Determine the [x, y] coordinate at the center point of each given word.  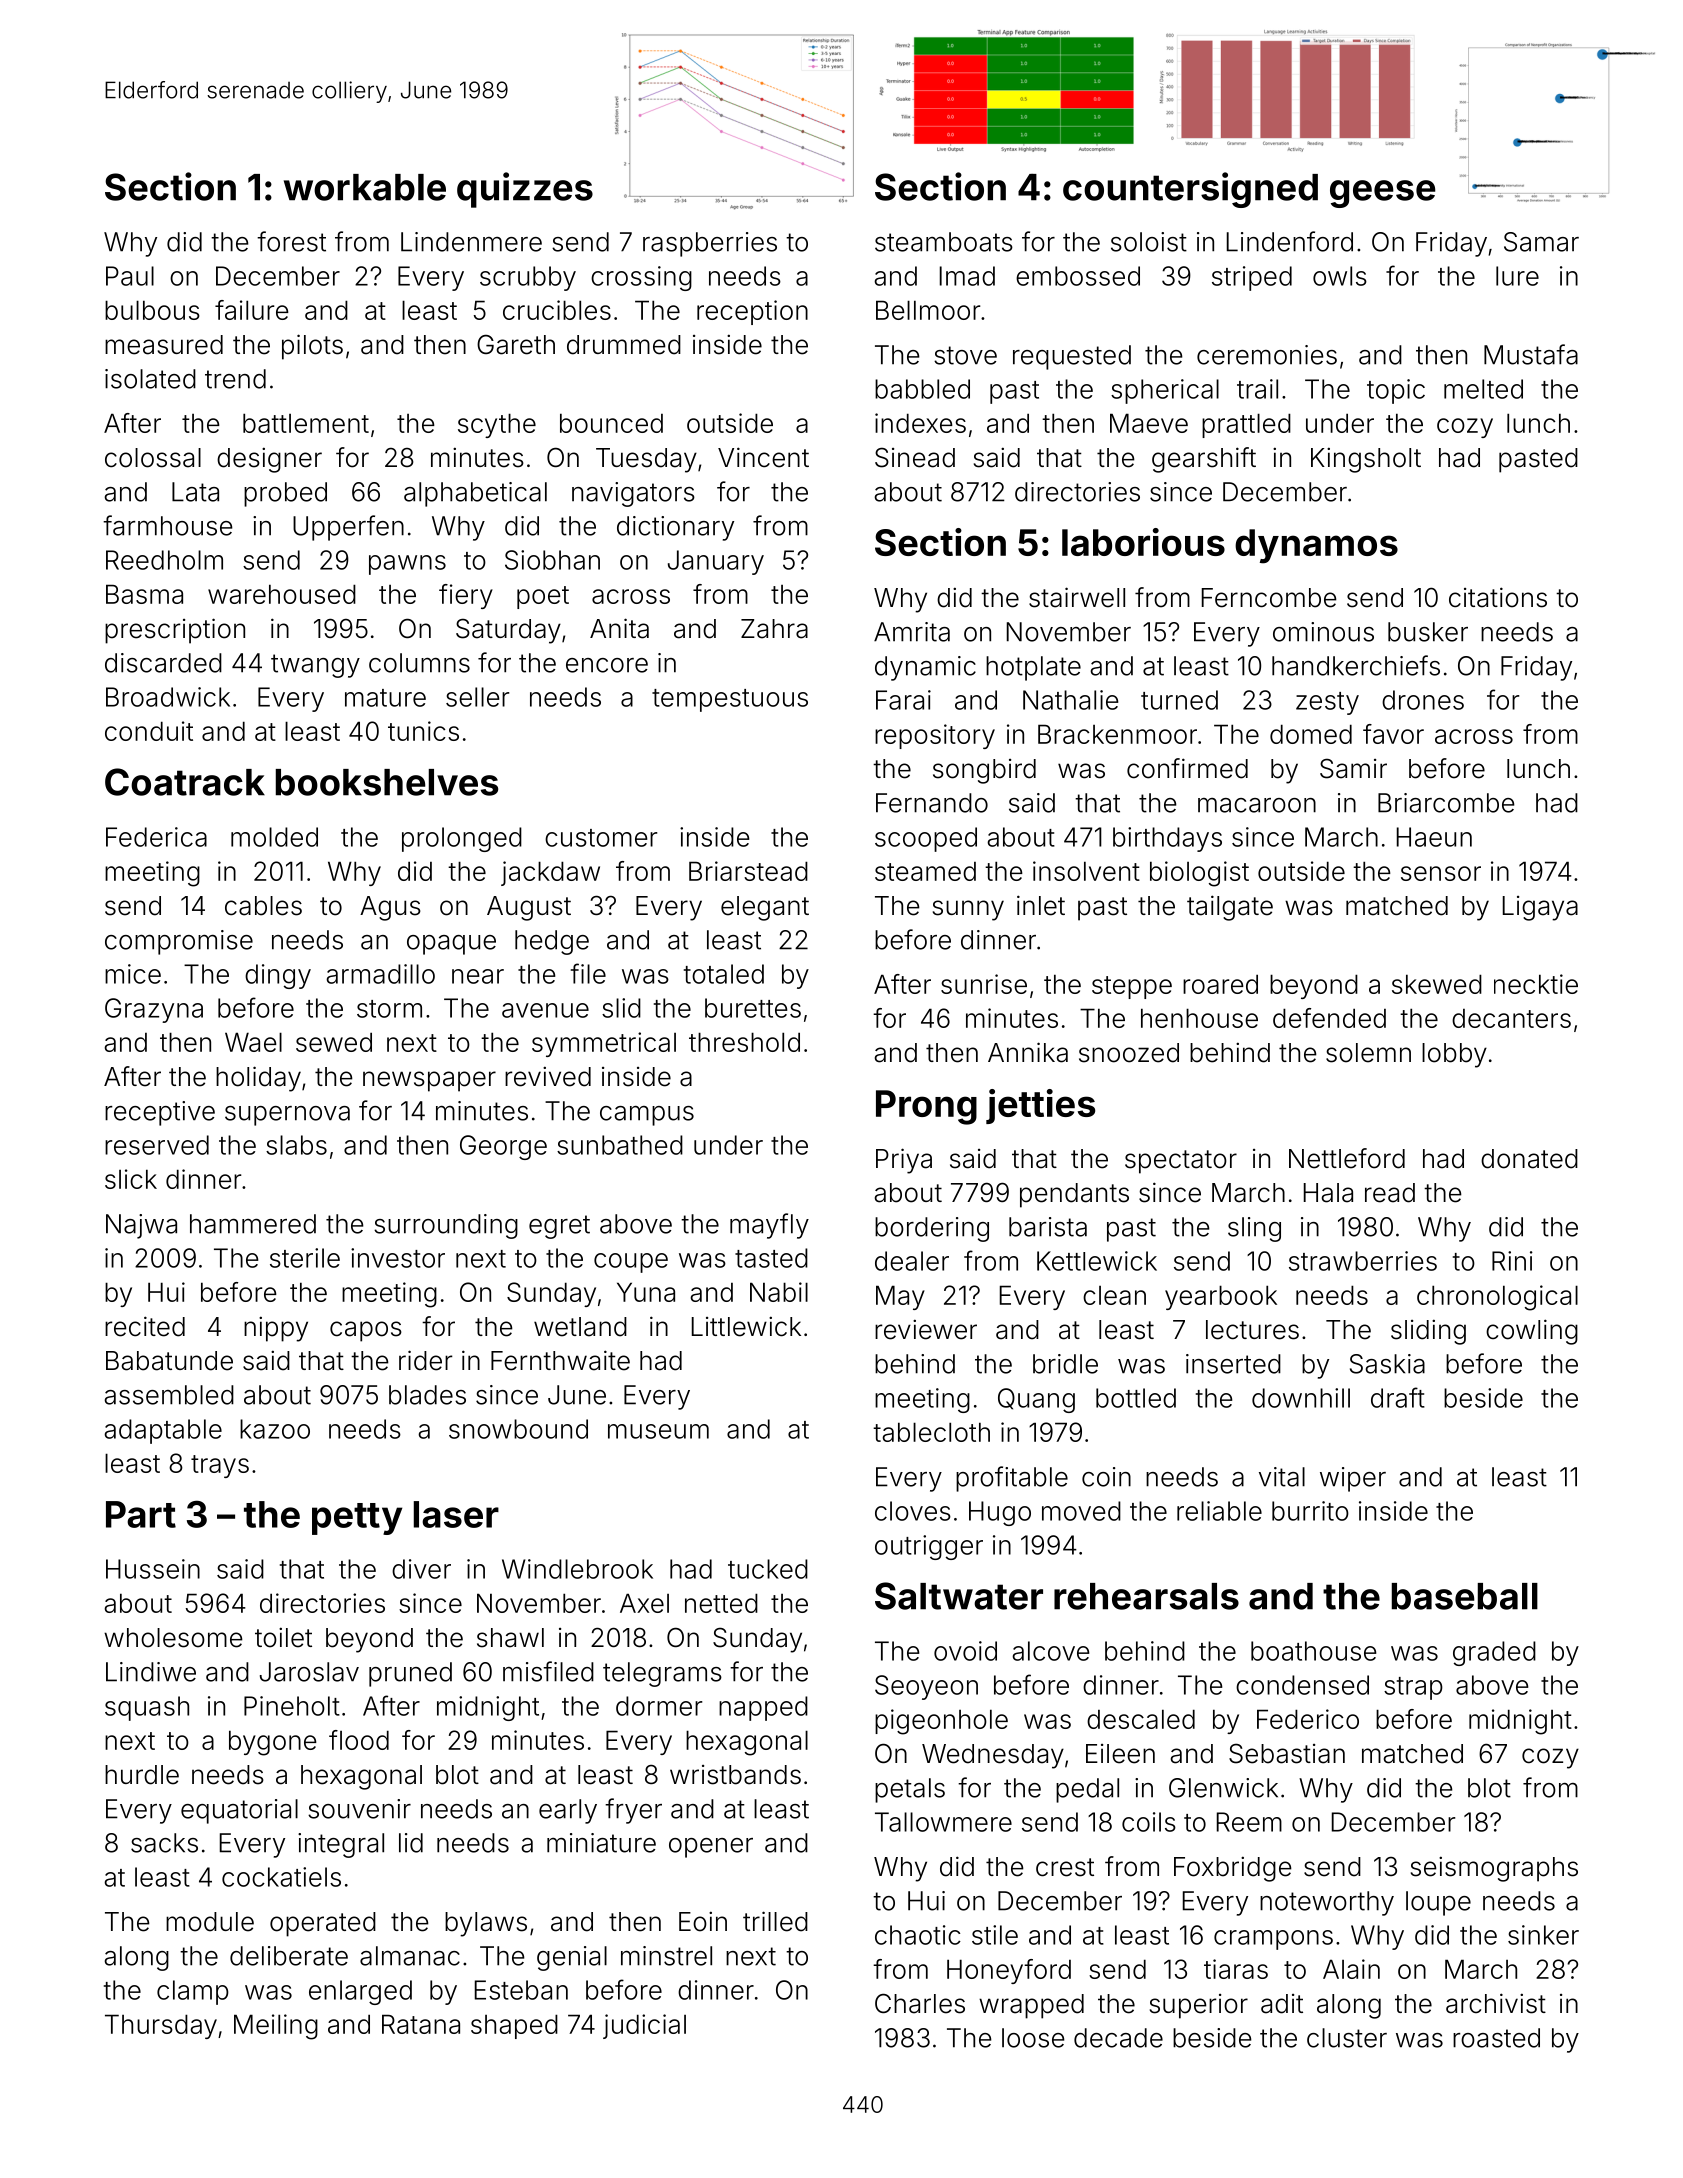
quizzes [525, 190]
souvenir [359, 1809]
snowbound [518, 1429]
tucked [768, 1569]
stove [965, 355]
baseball [1465, 1596]
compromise [179, 942]
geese [1383, 194]
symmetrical [604, 1044]
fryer [633, 1811]
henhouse [1199, 1018]
